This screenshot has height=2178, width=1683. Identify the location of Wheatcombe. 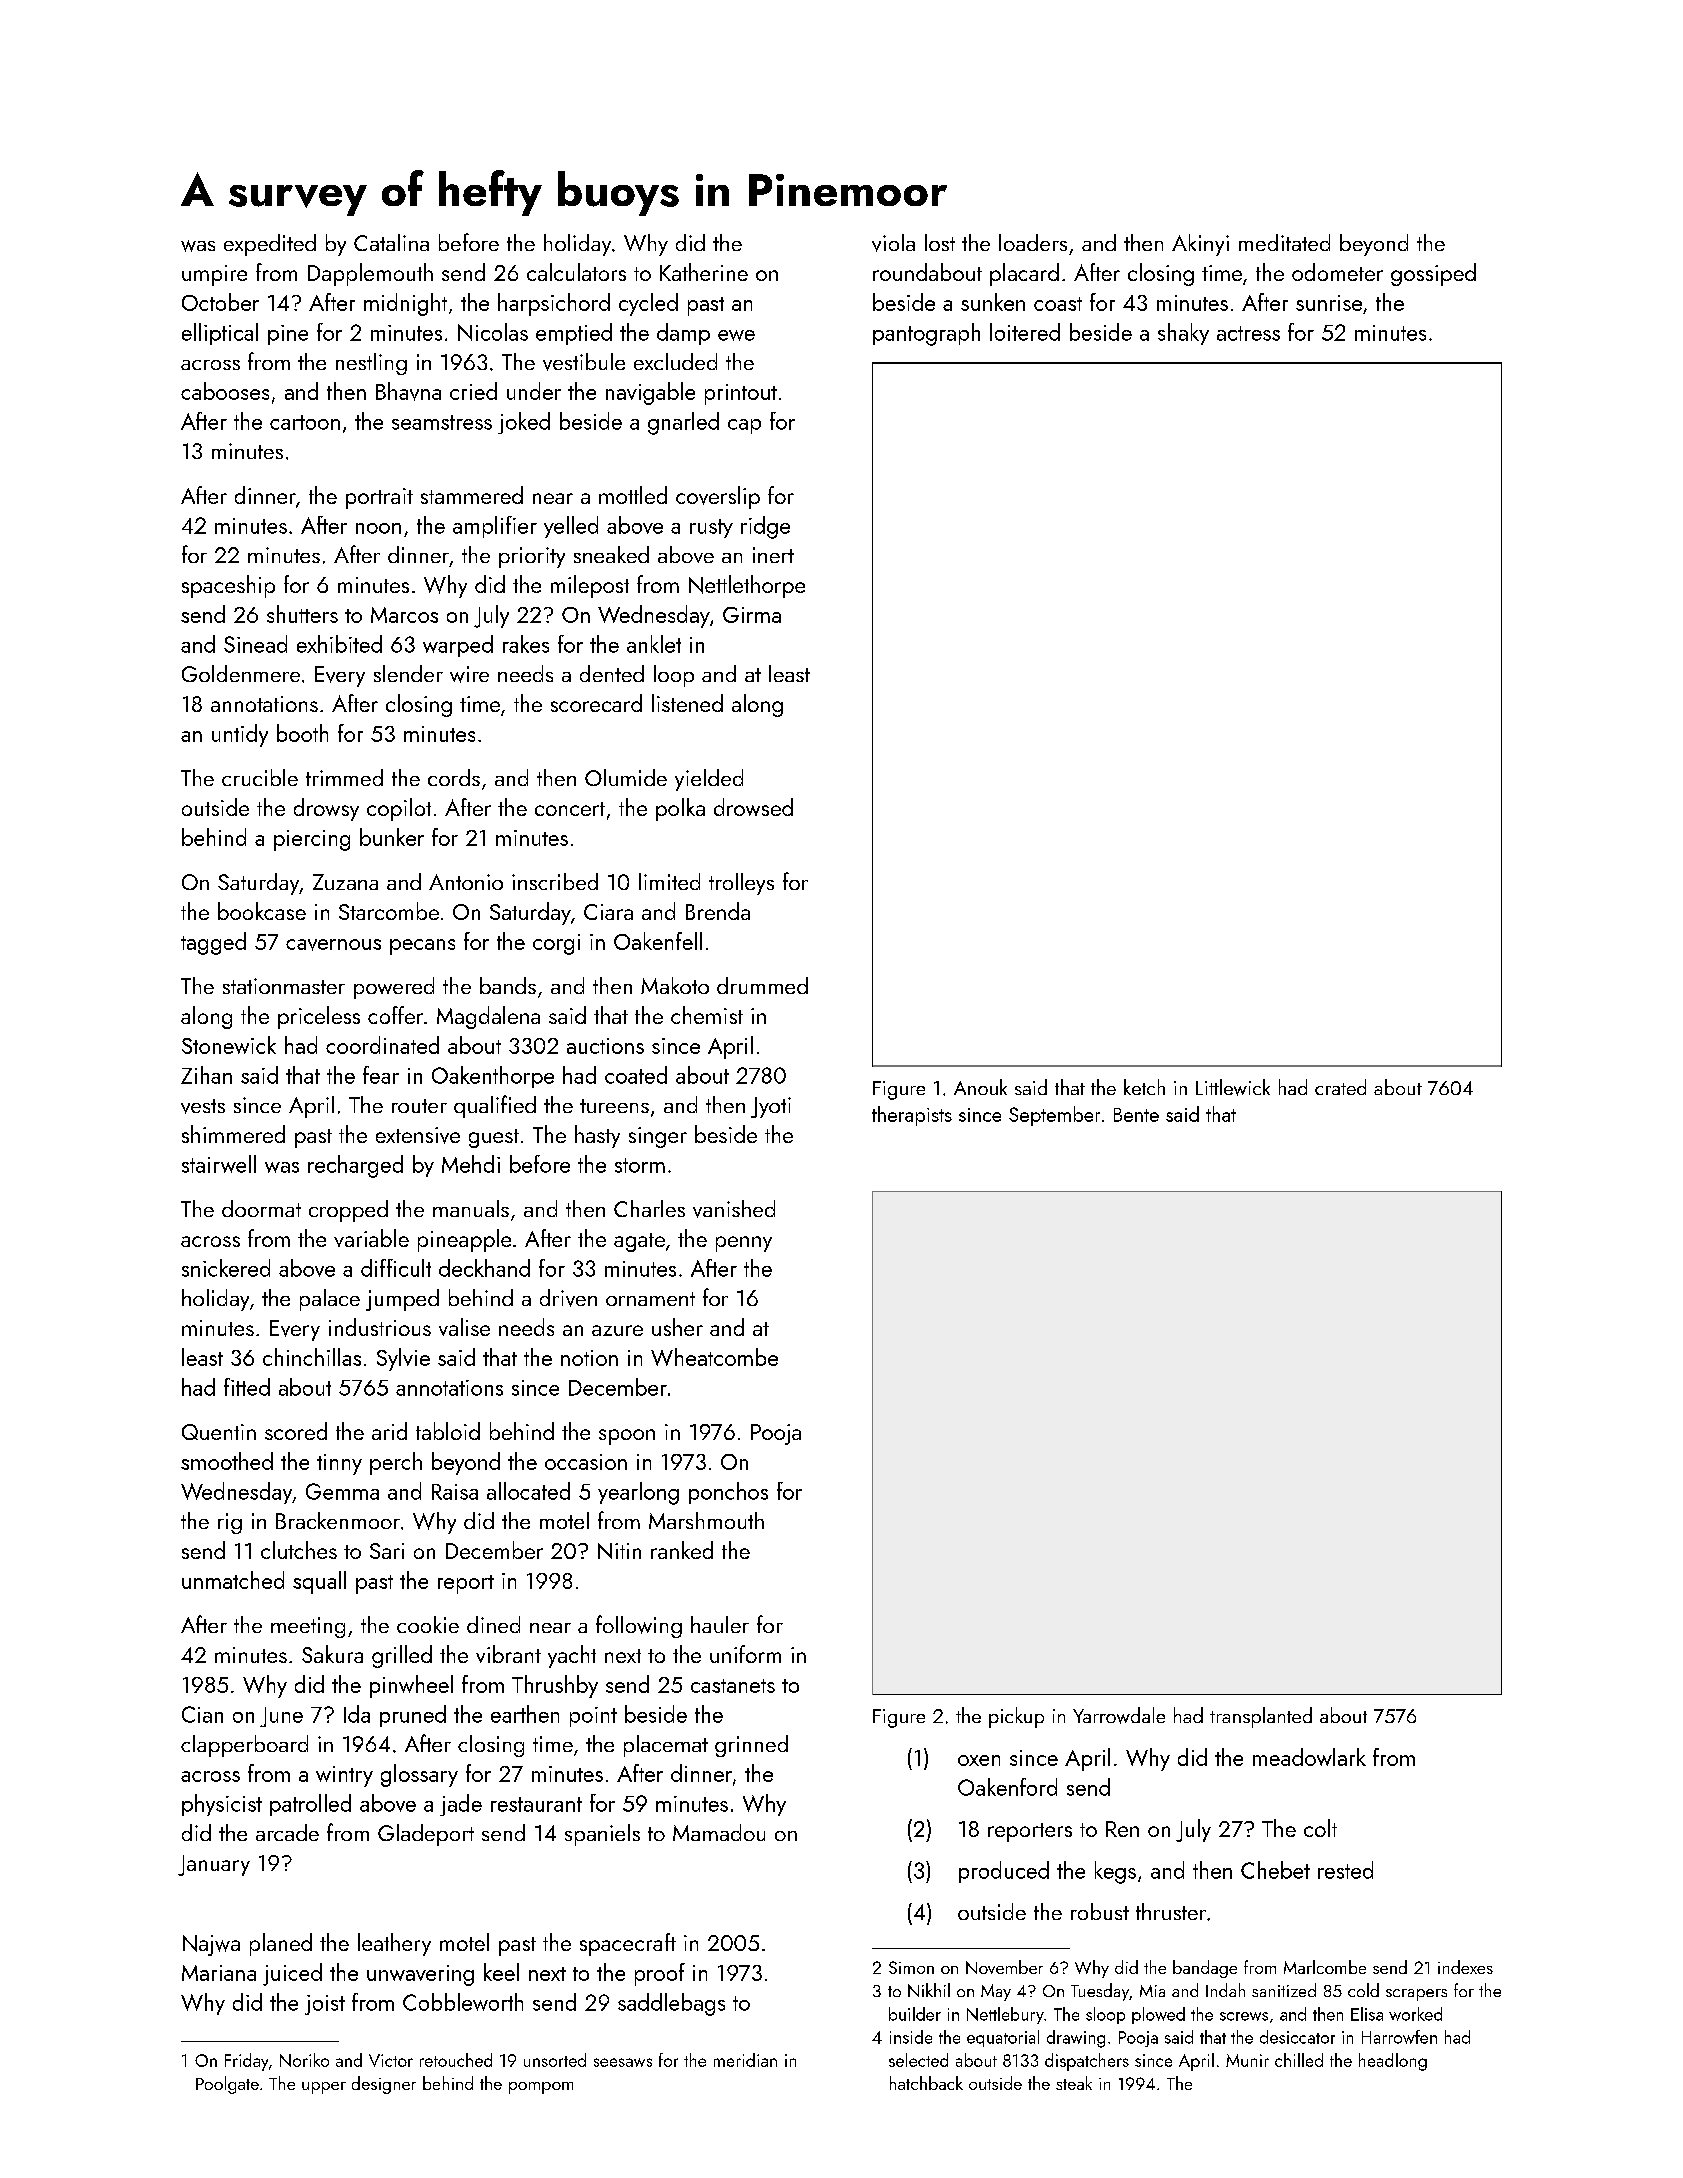
(714, 1357).
